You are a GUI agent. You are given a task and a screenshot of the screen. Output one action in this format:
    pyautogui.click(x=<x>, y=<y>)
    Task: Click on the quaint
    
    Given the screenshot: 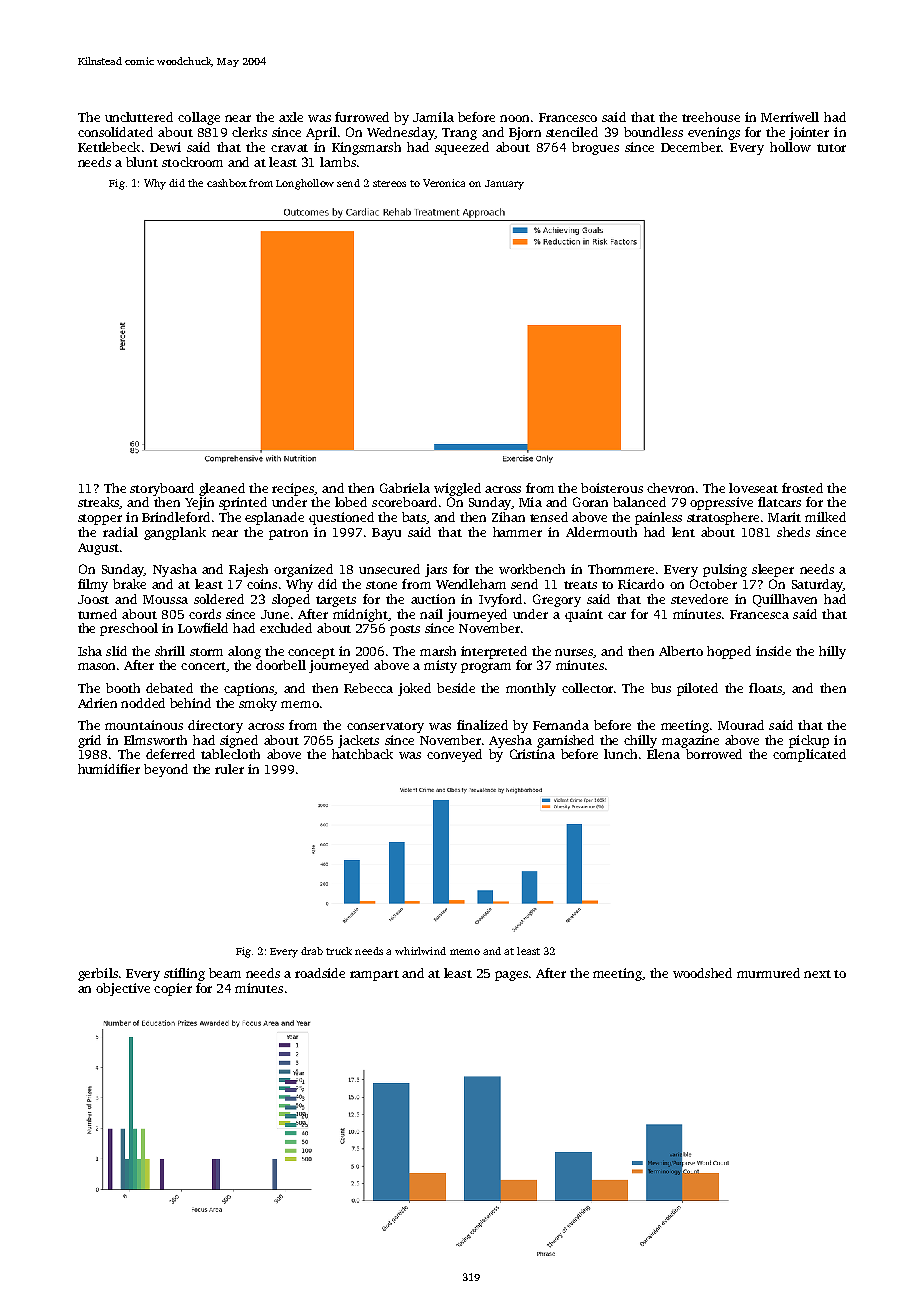 What is the action you would take?
    pyautogui.click(x=584, y=615)
